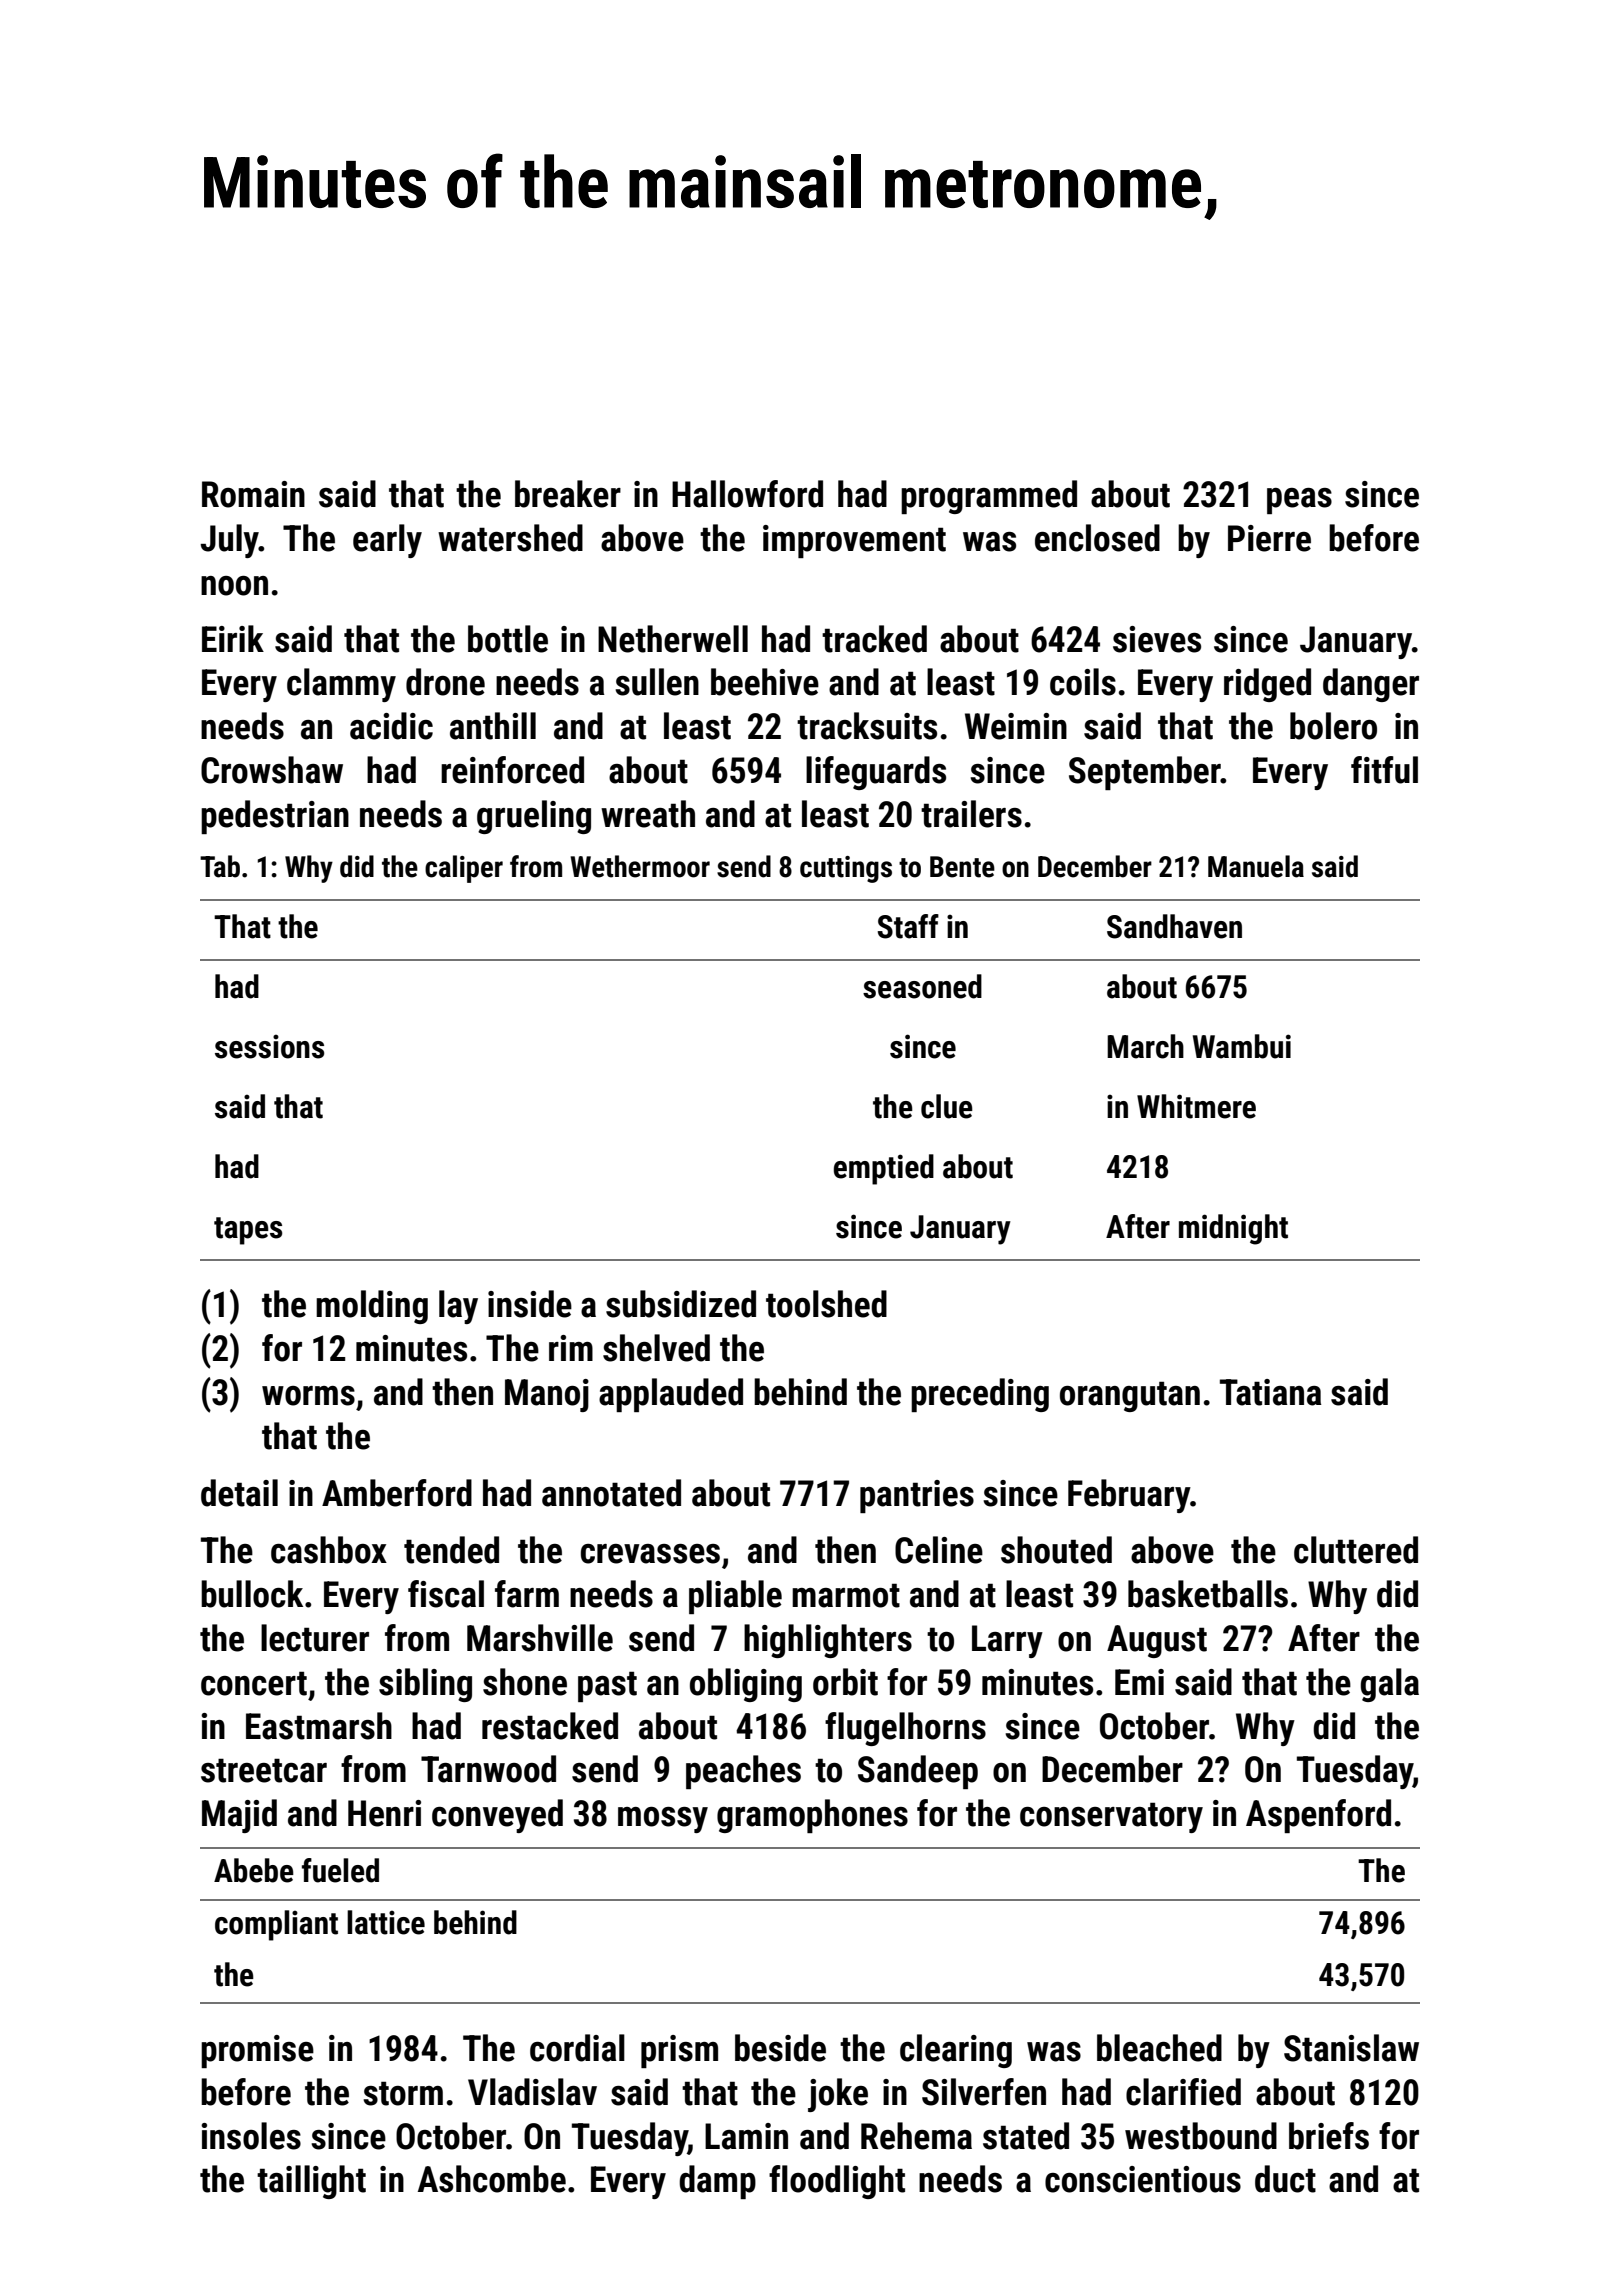 The image size is (1620, 2292). Describe the element at coordinates (1299, 501) in the page. I see `peas` at that location.
